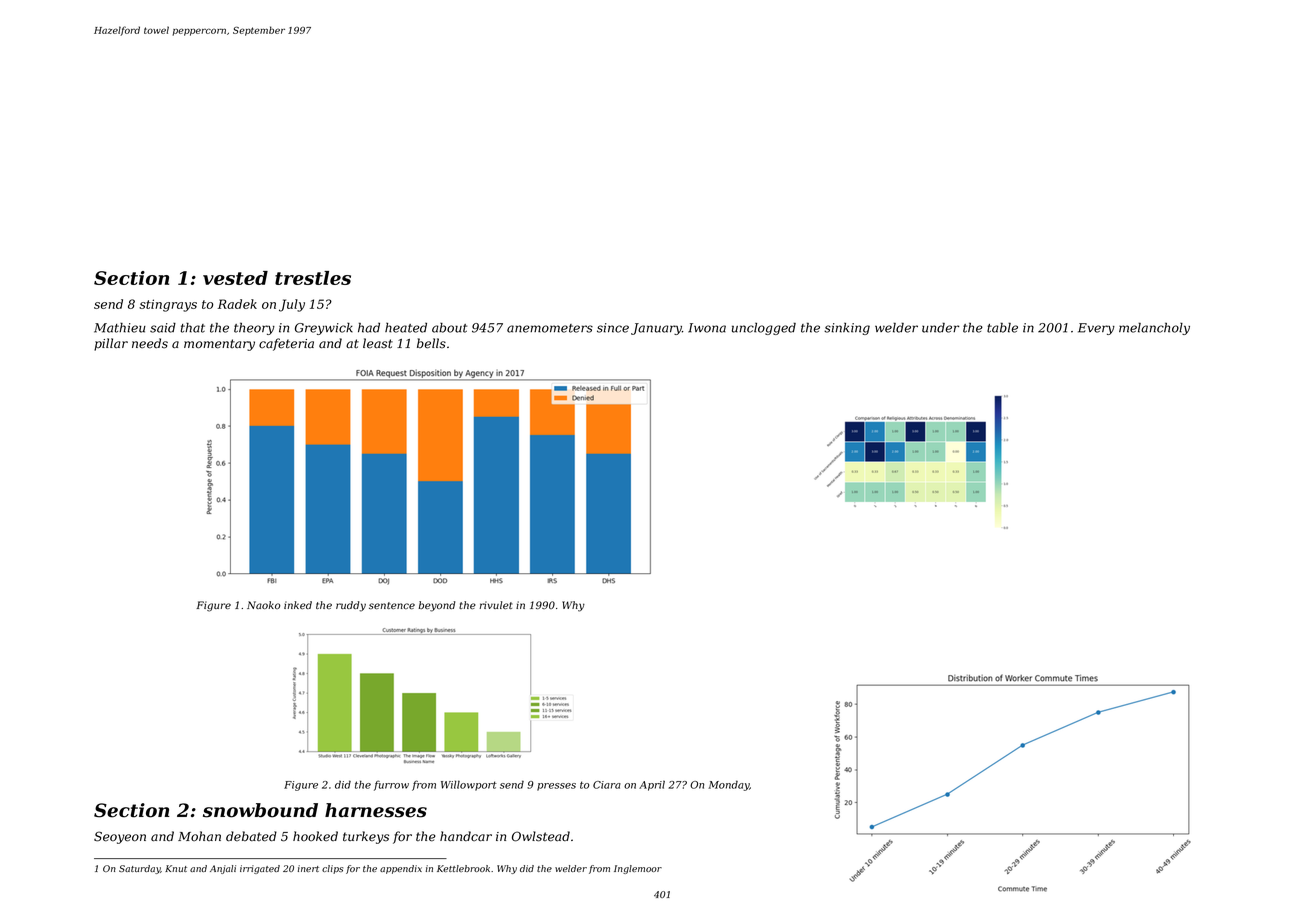  Describe the element at coordinates (111, 344) in the screenshot. I see `pillar` at that location.
